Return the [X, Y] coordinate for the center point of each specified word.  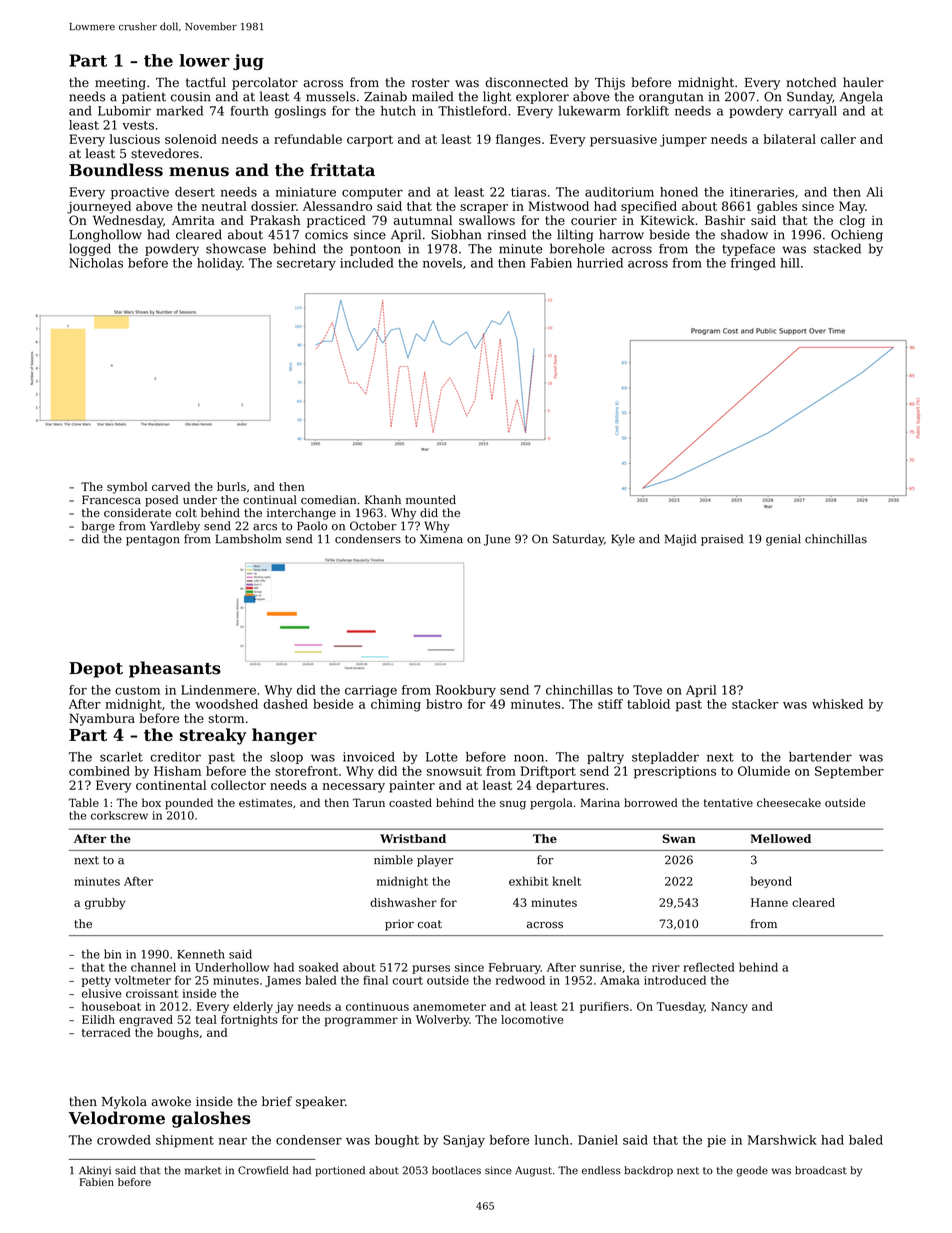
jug [248, 62]
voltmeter [143, 980]
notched [811, 82]
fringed [753, 264]
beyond [771, 882]
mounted [431, 500]
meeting [120, 84]
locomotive [532, 1019]
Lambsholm [248, 539]
